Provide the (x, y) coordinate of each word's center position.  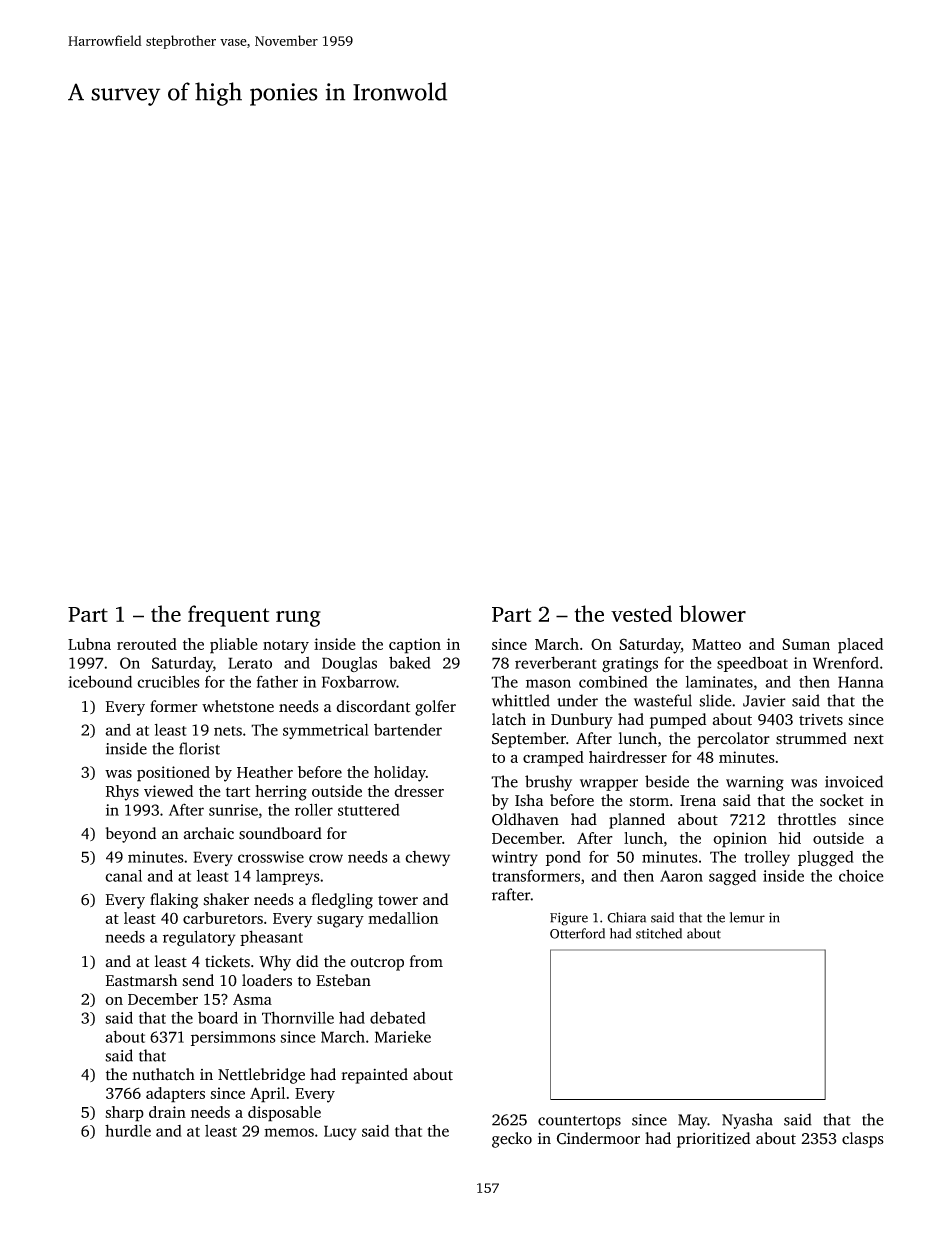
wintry (515, 858)
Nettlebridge (261, 1076)
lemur (747, 917)
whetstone (238, 706)
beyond (130, 835)
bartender (408, 730)
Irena (698, 801)
